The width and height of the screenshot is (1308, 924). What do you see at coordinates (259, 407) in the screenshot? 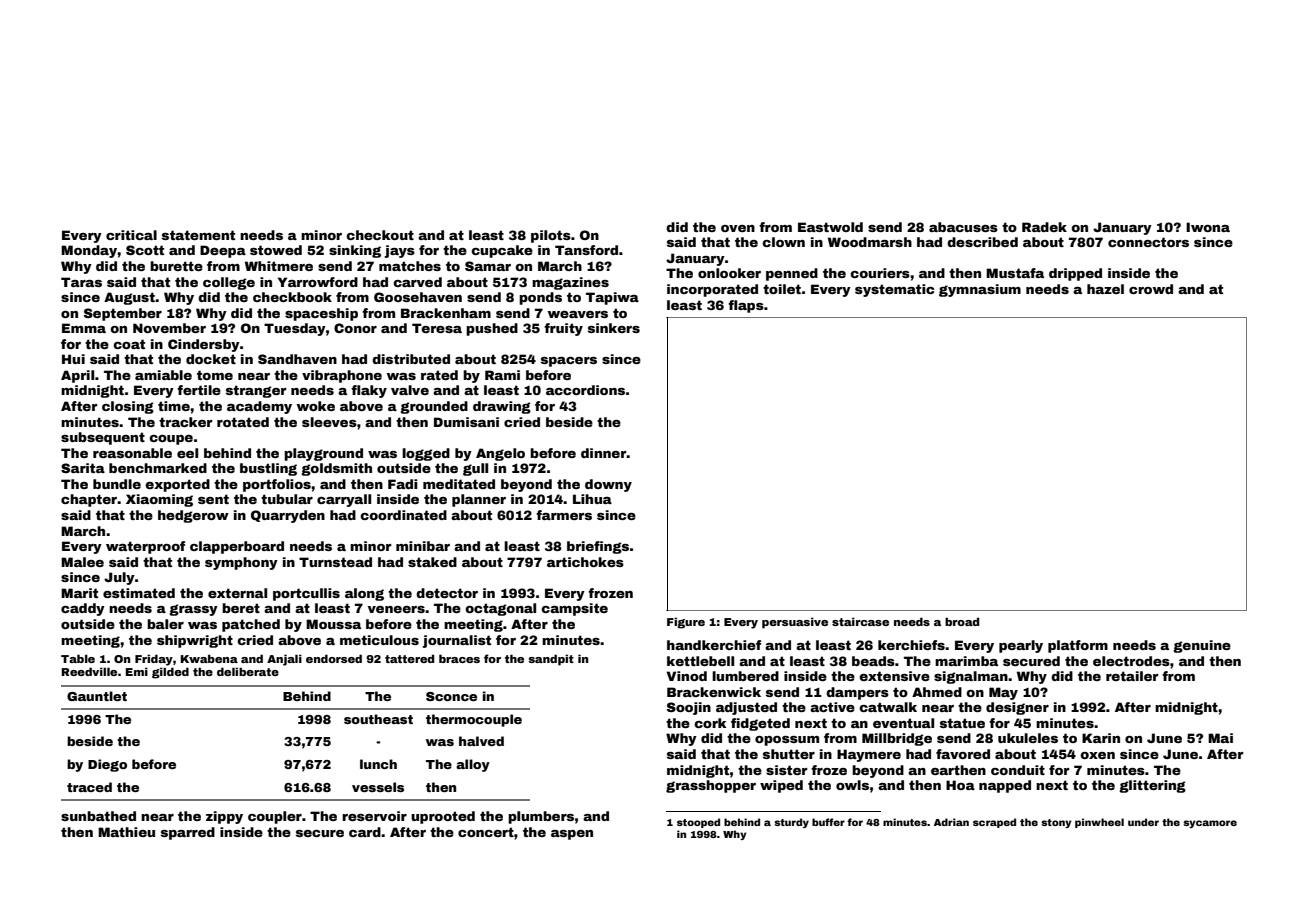
I see `academy` at bounding box center [259, 407].
